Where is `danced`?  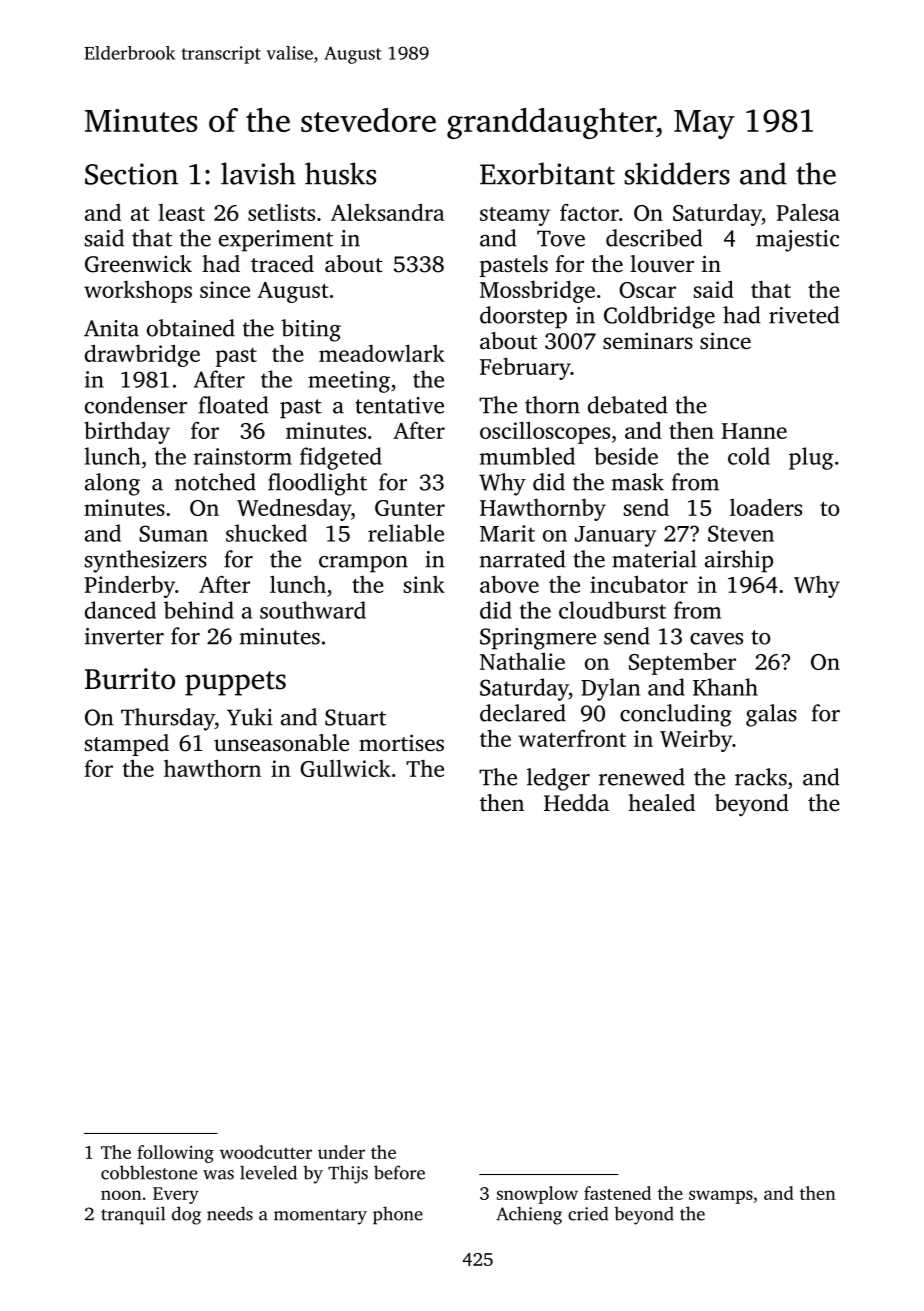
danced is located at coordinates (120, 610).
